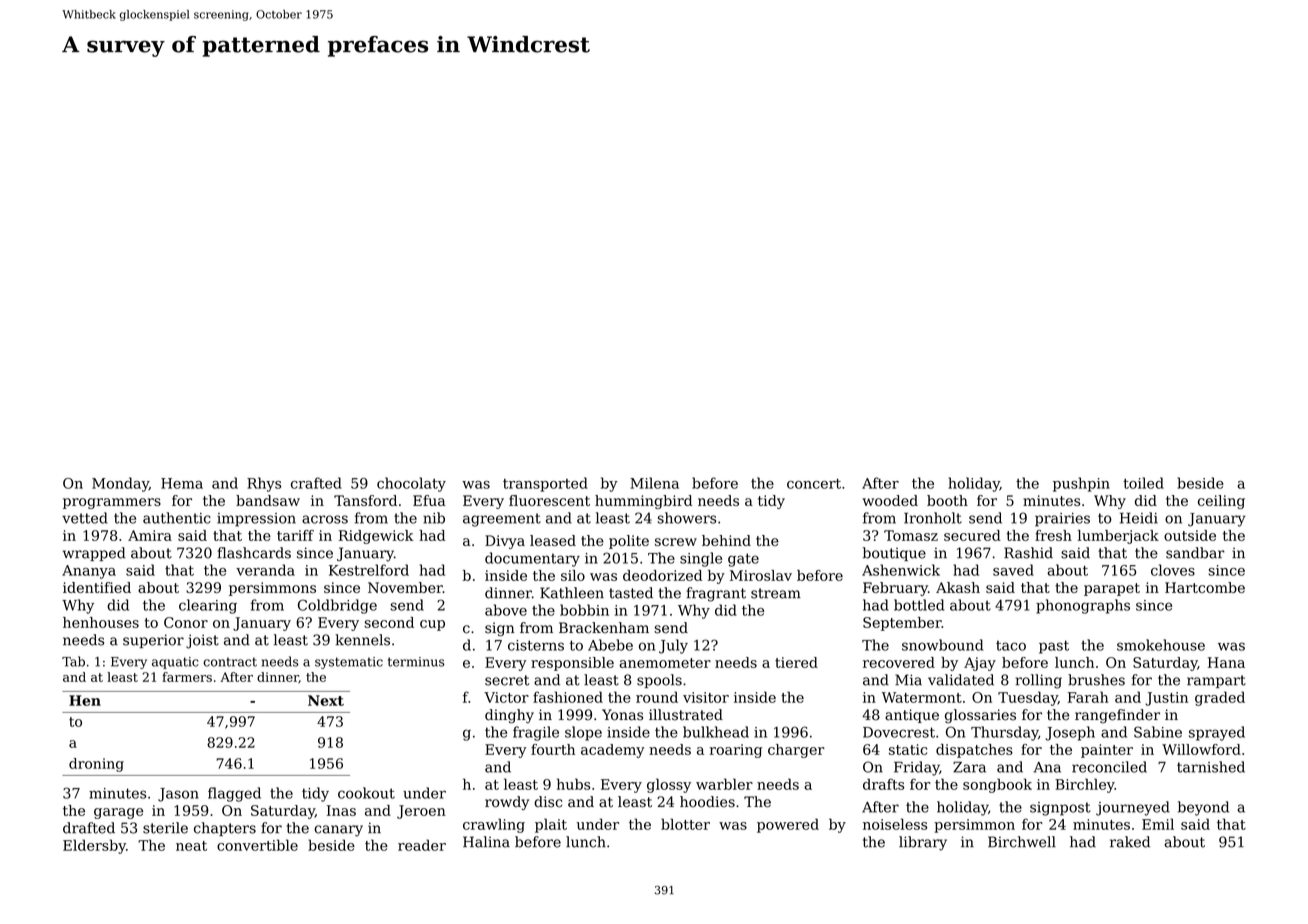 The width and height of the page is (1308, 924). What do you see at coordinates (94, 846) in the page?
I see `Eldersby` at bounding box center [94, 846].
